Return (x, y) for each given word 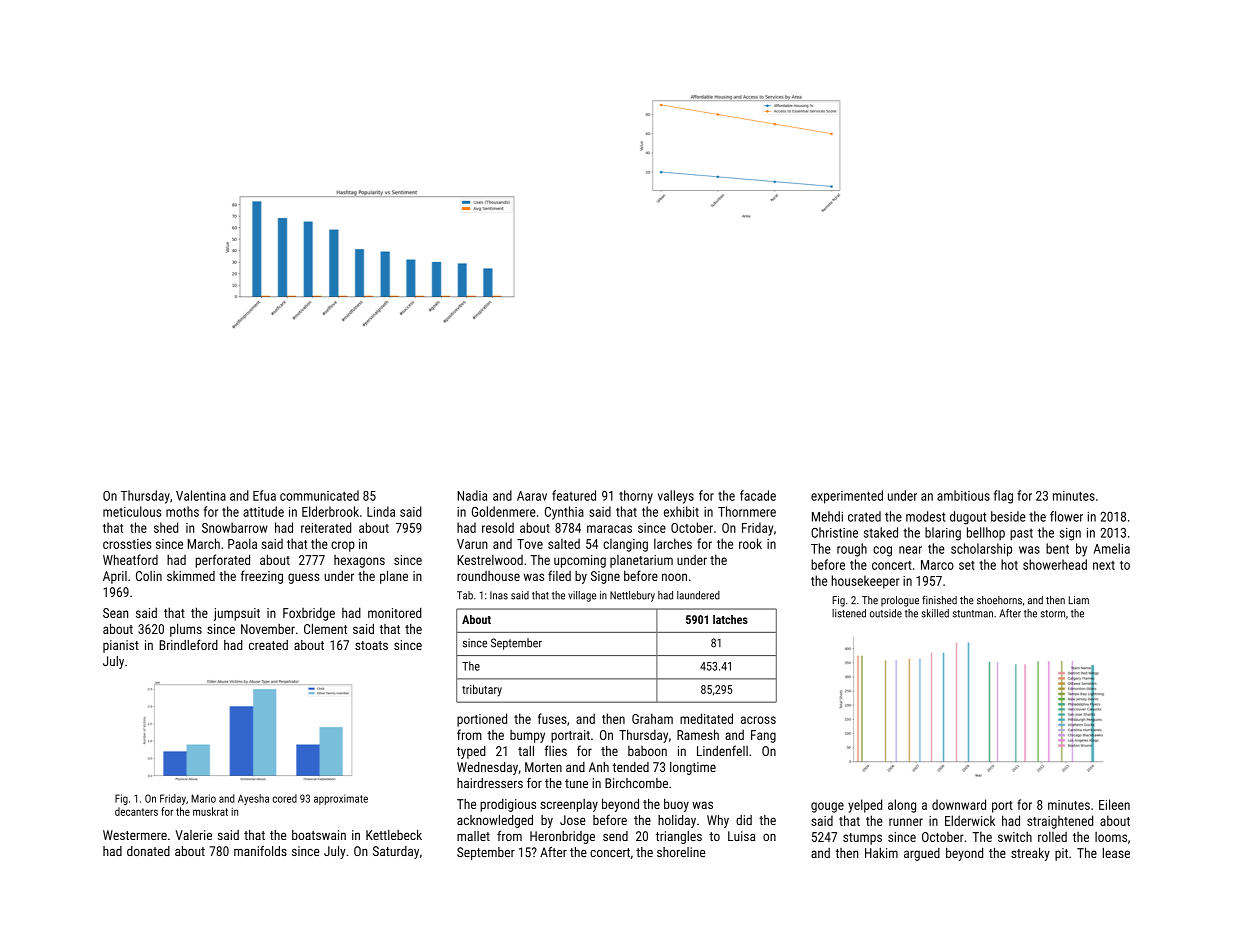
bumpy (527, 736)
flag (1003, 497)
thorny (636, 497)
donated (148, 851)
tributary (482, 690)
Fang (763, 736)
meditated (706, 718)
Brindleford (188, 644)
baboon (647, 751)
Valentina (201, 495)
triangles (679, 837)
